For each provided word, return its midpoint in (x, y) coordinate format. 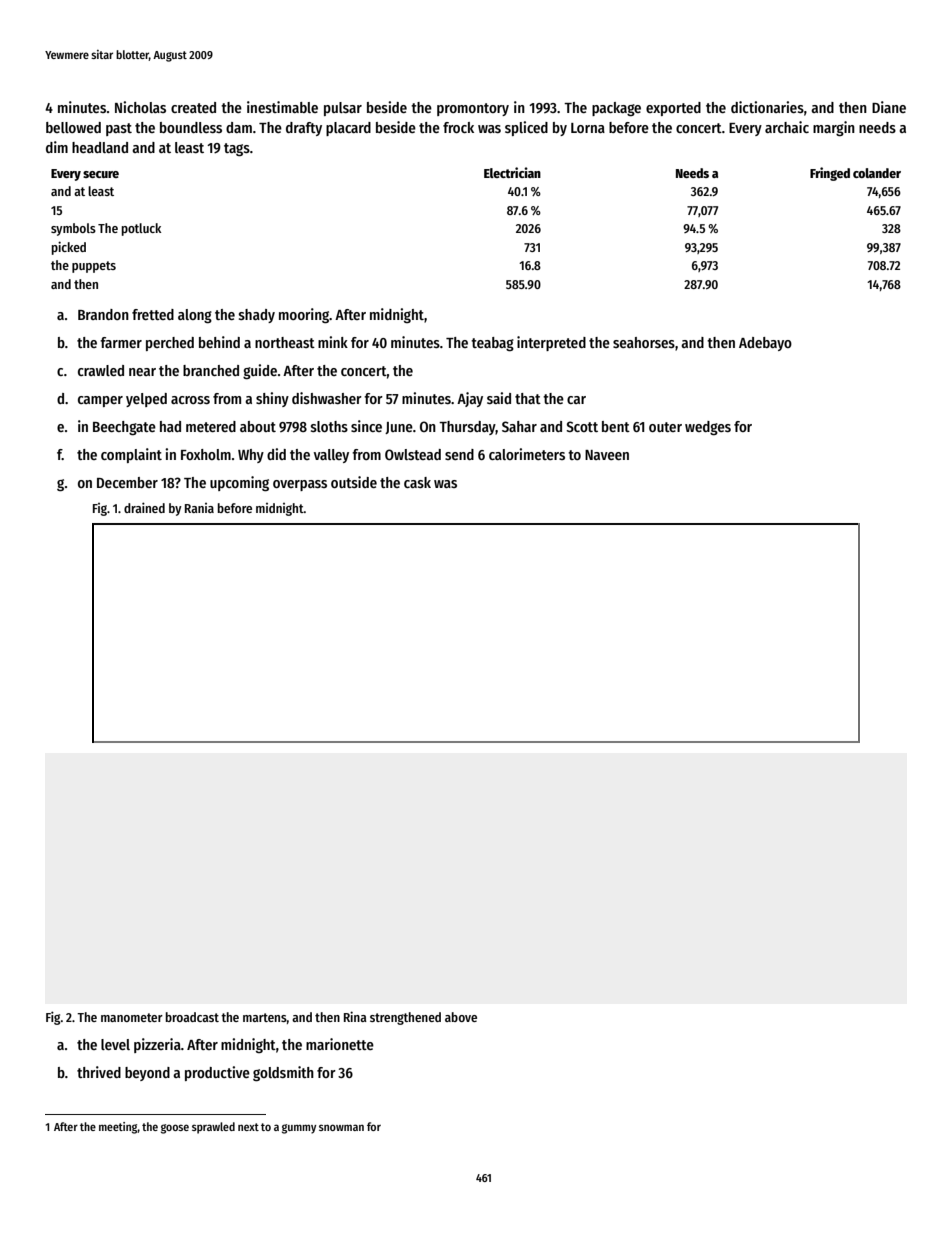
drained (144, 507)
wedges (708, 428)
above (461, 1017)
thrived (99, 1072)
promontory (473, 109)
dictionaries (767, 107)
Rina (355, 1016)
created (193, 107)
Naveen (607, 455)
